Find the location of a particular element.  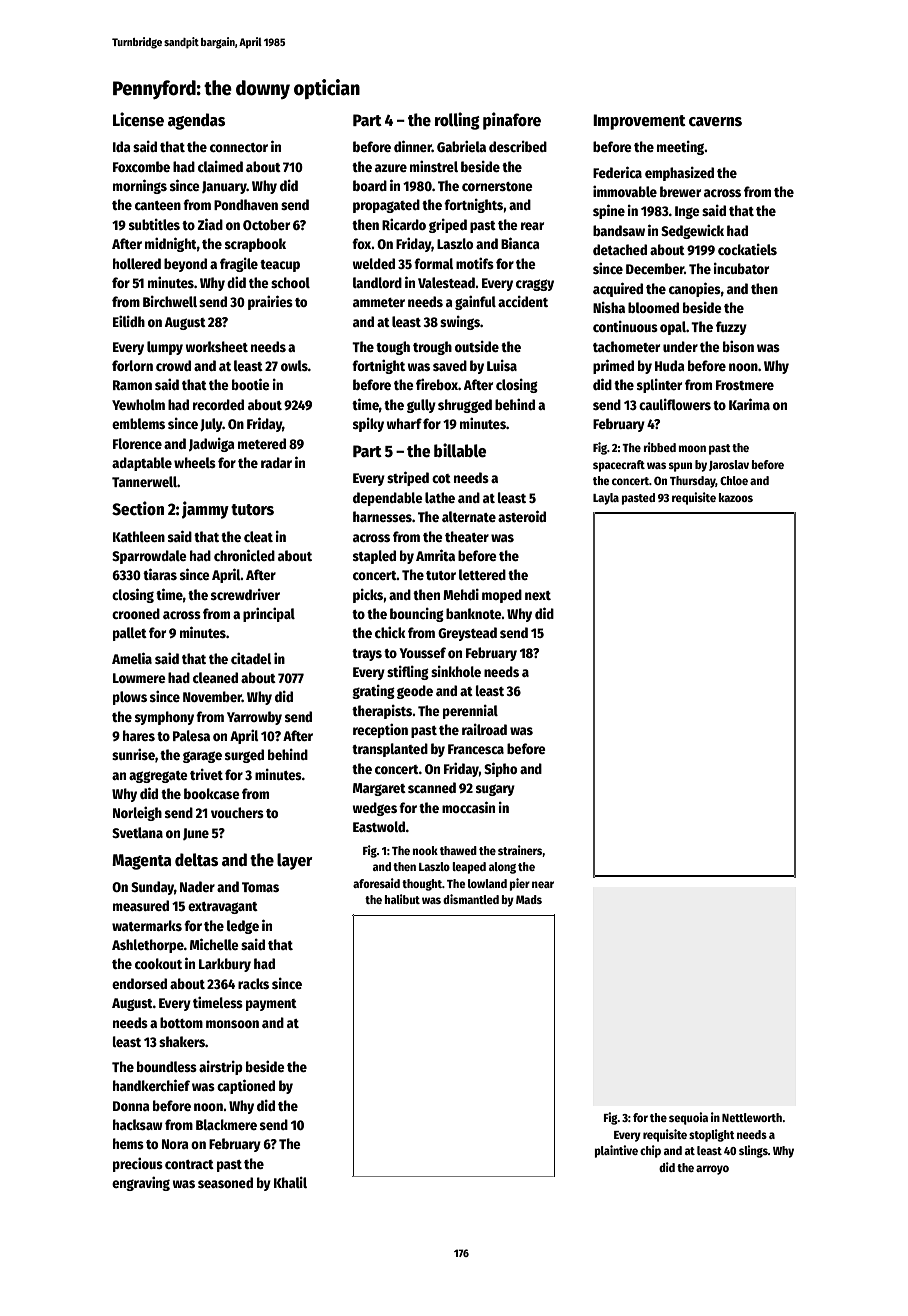

jammy is located at coordinates (205, 510).
